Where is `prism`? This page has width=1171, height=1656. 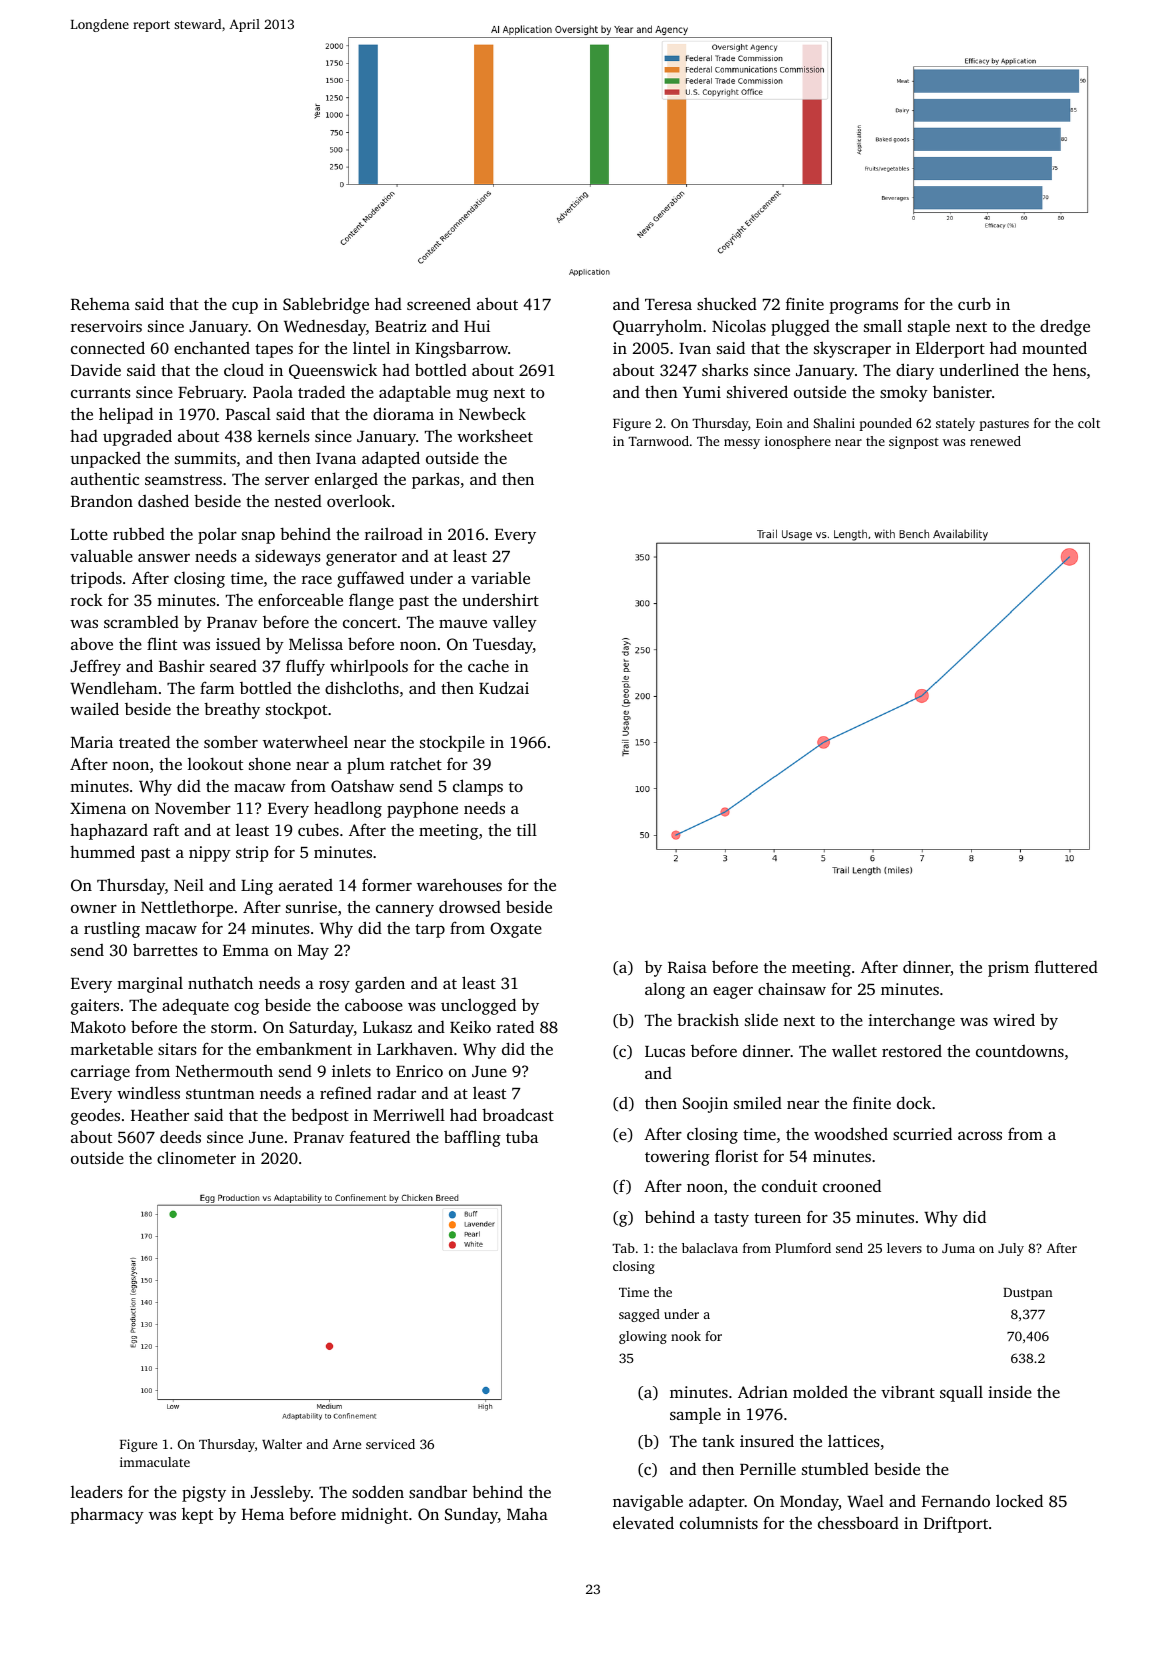 prism is located at coordinates (1008, 969).
